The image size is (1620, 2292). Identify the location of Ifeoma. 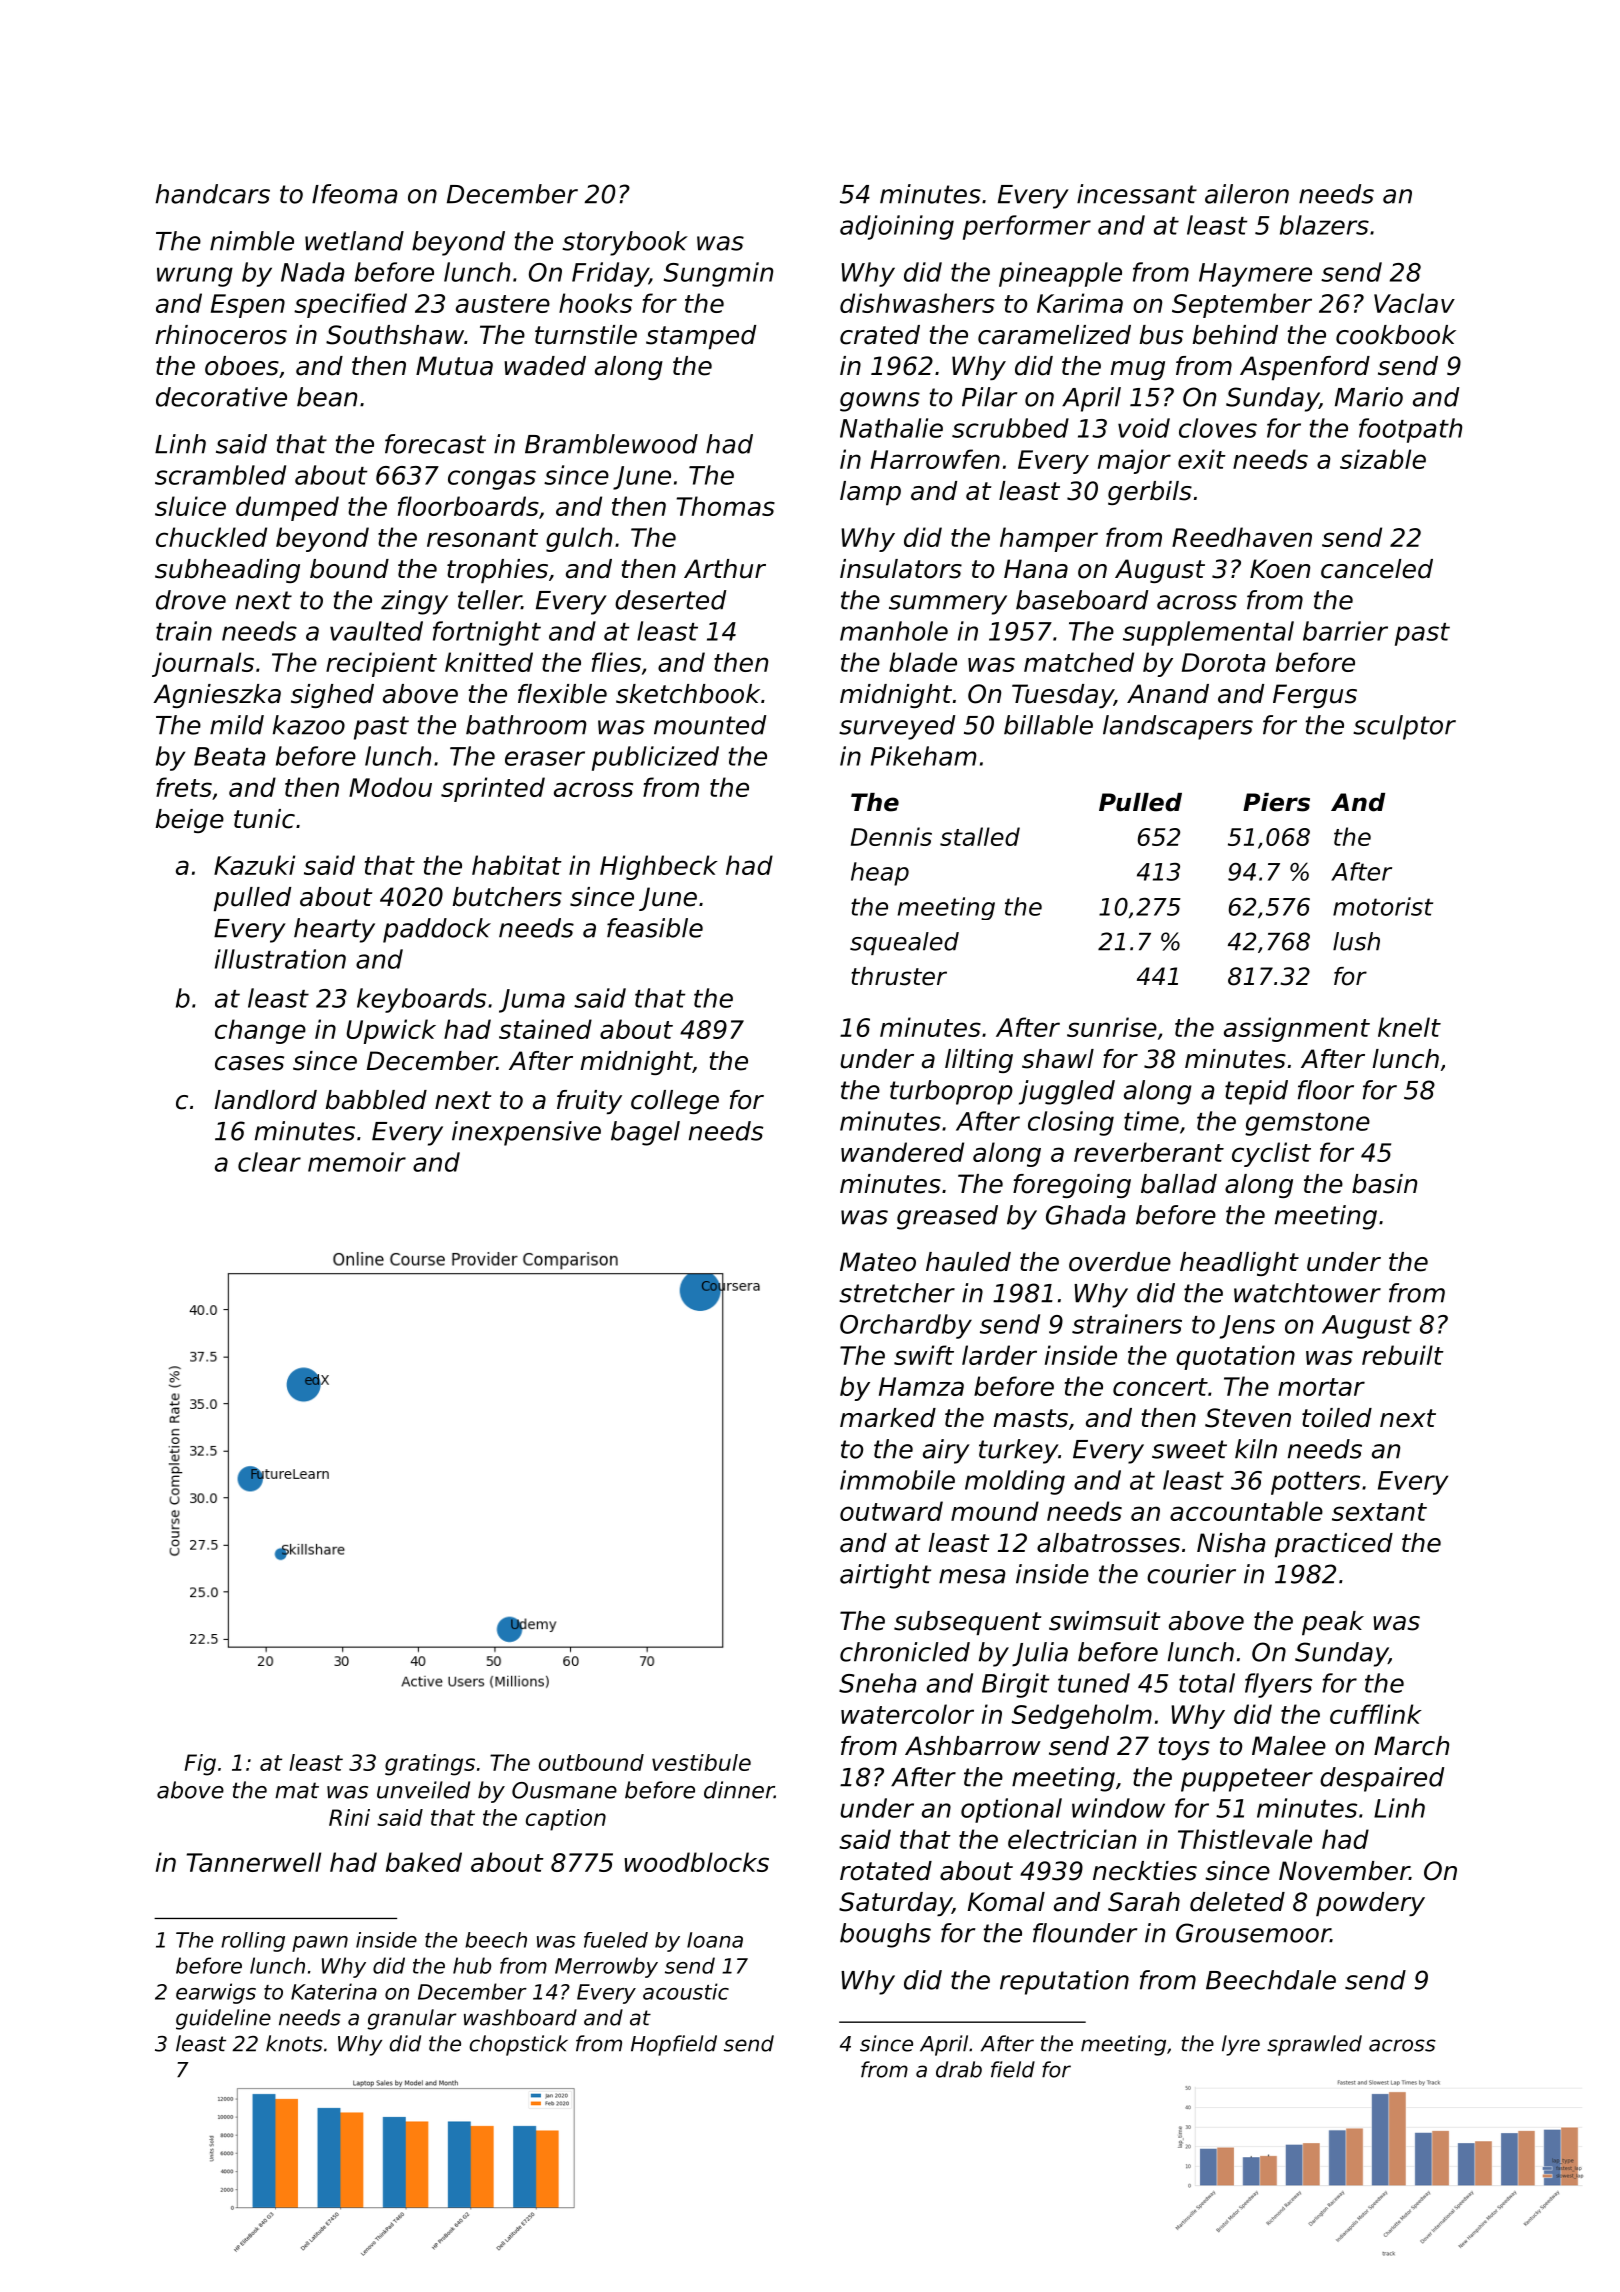
(354, 194).
